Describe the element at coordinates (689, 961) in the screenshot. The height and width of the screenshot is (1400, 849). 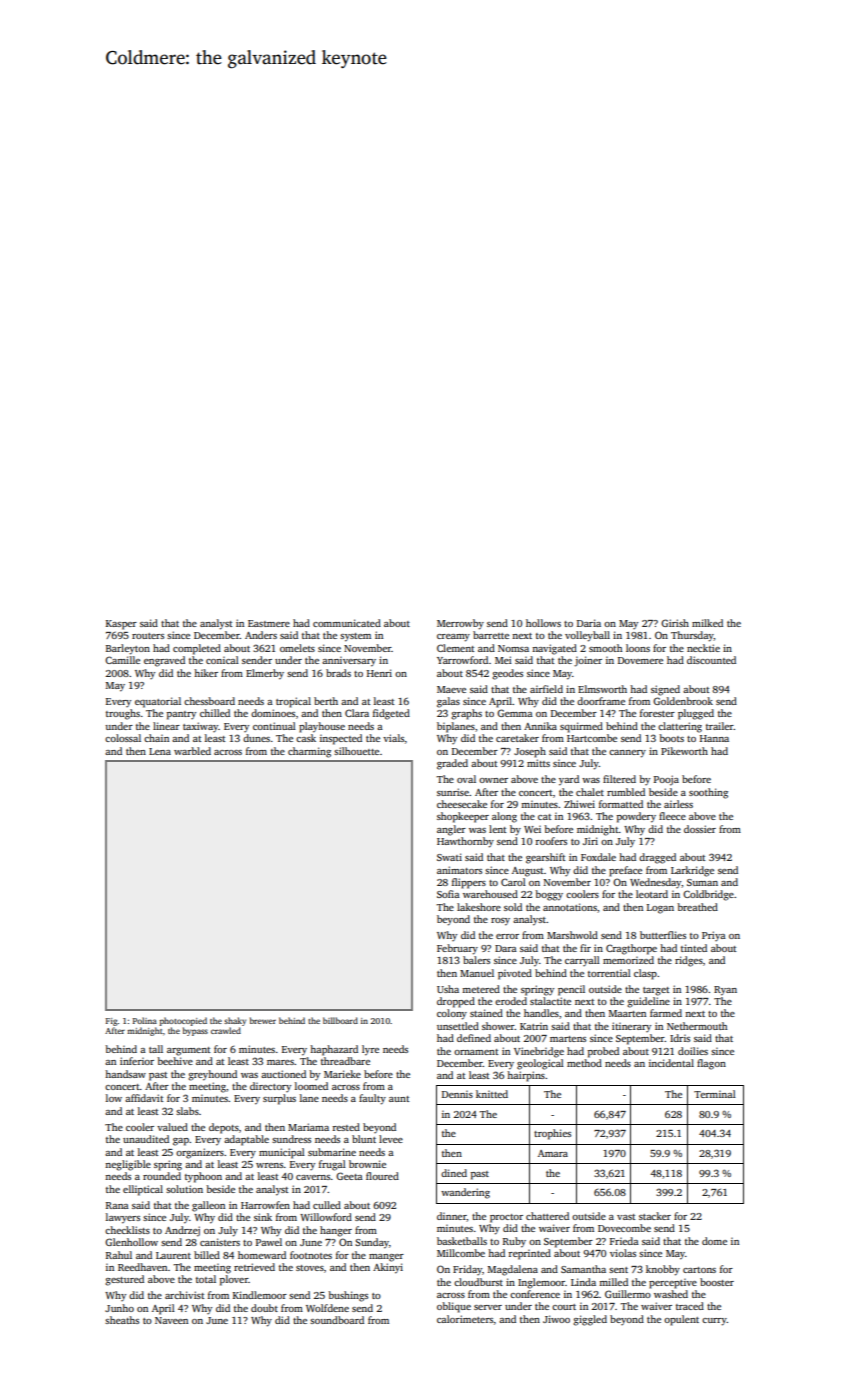
I see `ridges` at that location.
